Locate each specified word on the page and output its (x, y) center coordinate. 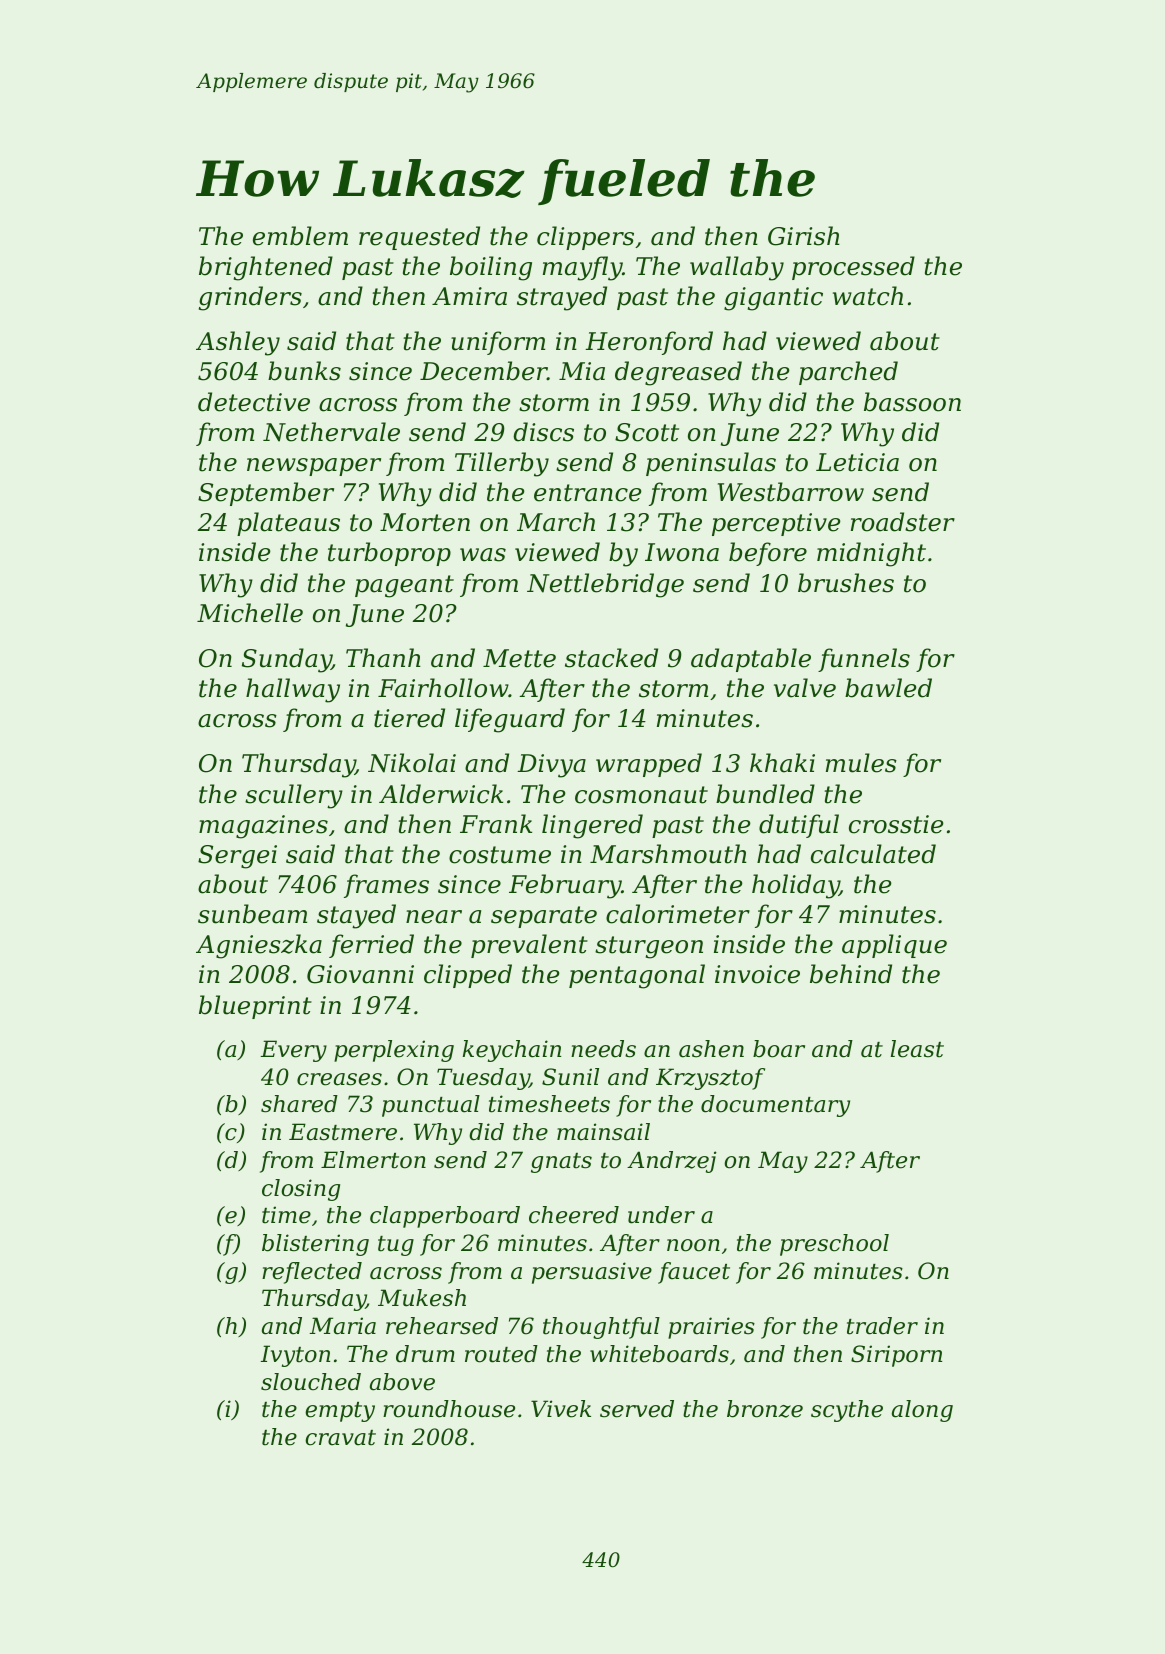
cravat (340, 1438)
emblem (300, 236)
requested (419, 238)
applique (894, 946)
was (483, 555)
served (637, 1409)
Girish (804, 236)
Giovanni (360, 974)
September (266, 494)
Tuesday (483, 1079)
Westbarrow (791, 492)
